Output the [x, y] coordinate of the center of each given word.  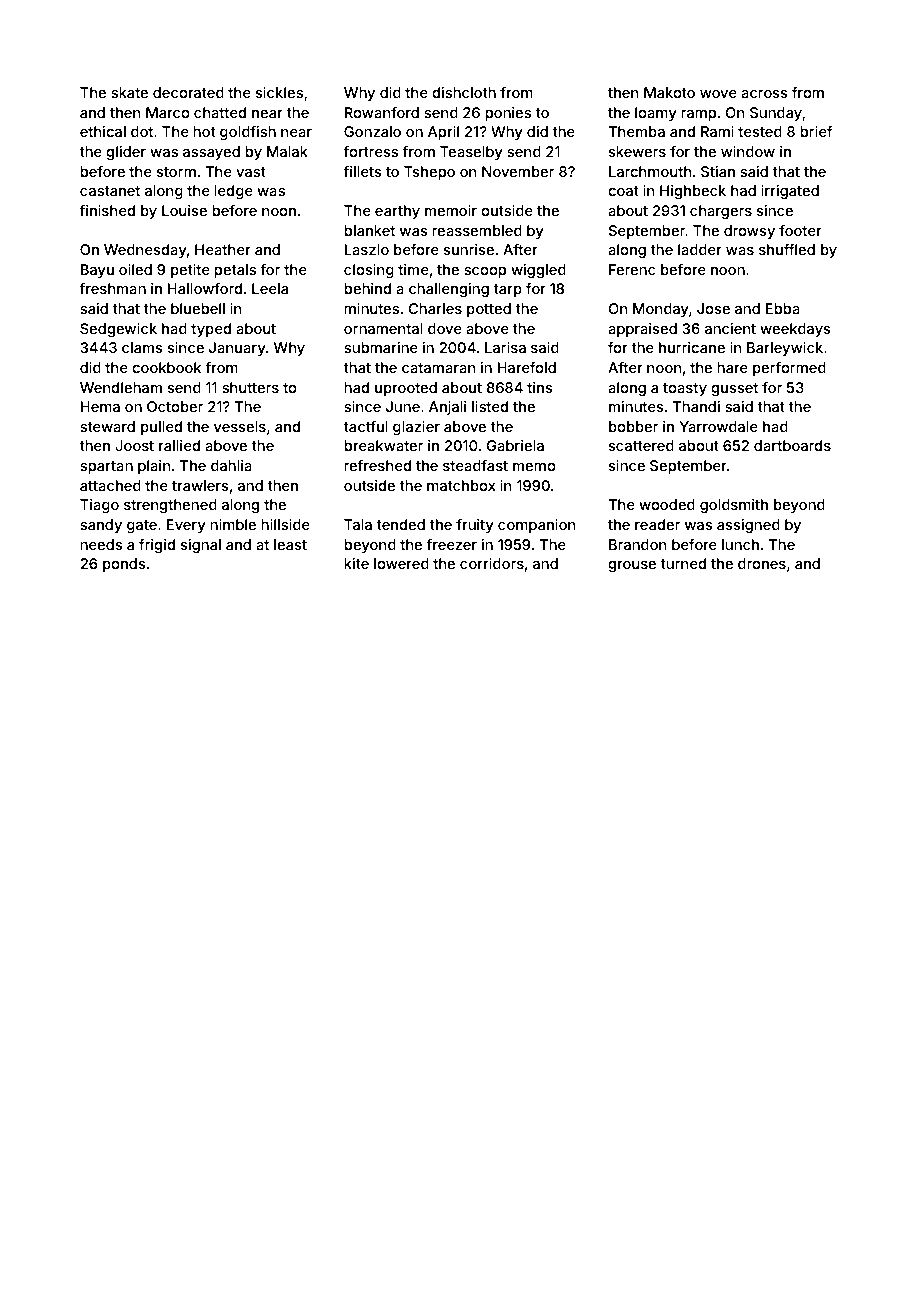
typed [211, 330]
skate [129, 92]
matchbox [461, 485]
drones [762, 563]
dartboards [792, 445]
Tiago [99, 506]
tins [540, 387]
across [764, 94]
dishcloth [464, 92]
